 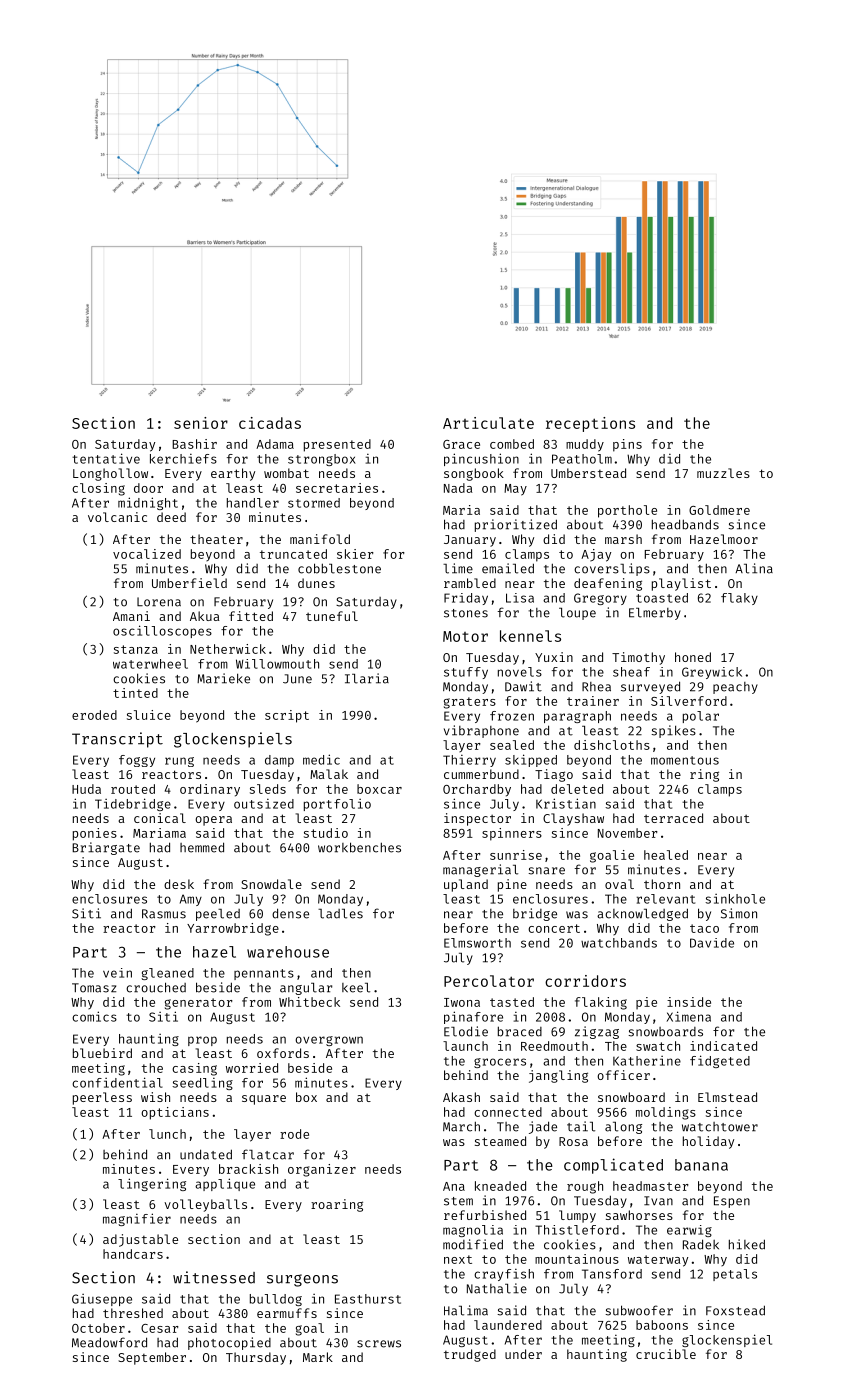 What do you see at coordinates (627, 445) in the screenshot?
I see `pins` at bounding box center [627, 445].
